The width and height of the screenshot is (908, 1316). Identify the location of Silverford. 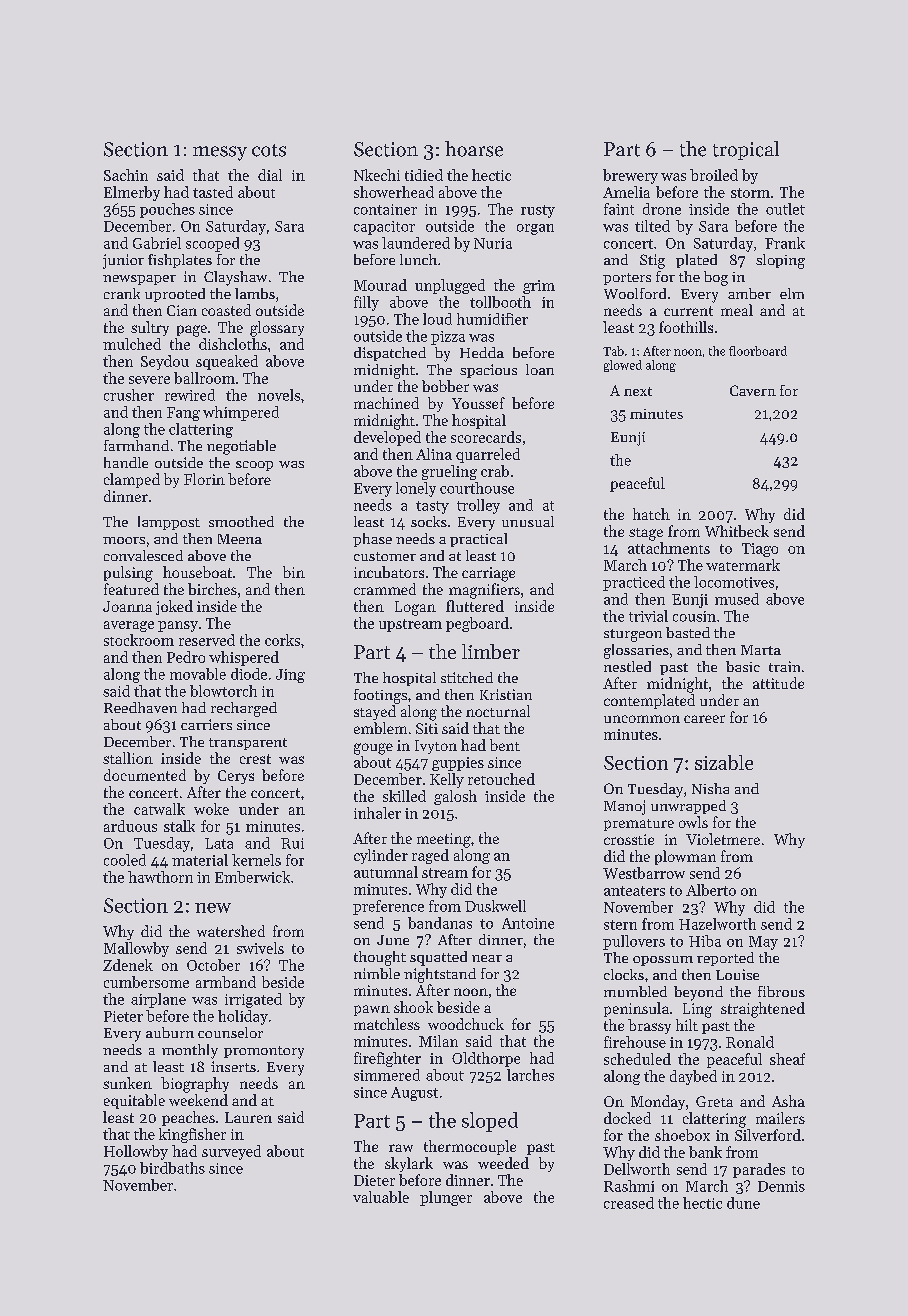
(768, 1135).
